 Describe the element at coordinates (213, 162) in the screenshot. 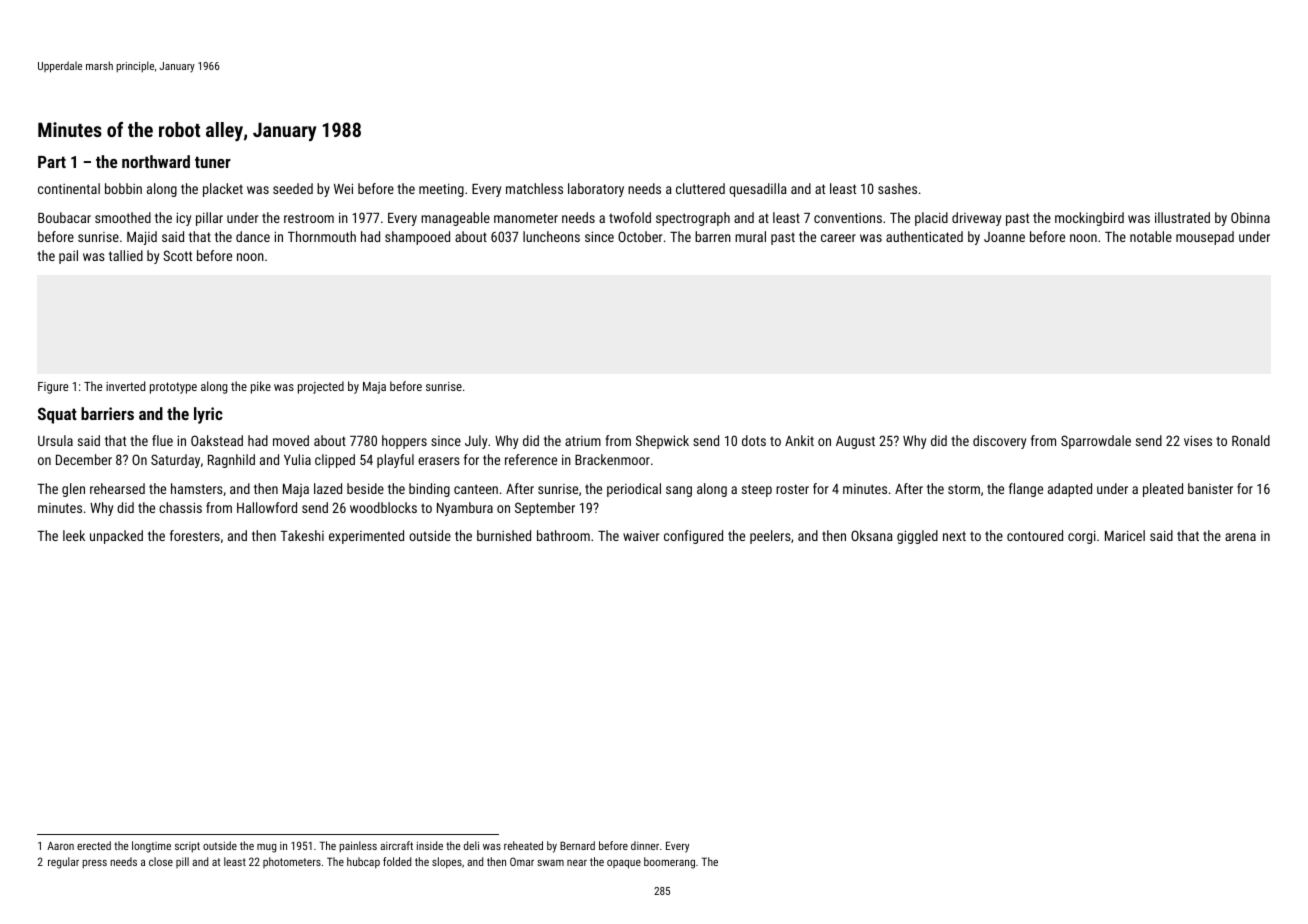

I see `tuner` at that location.
